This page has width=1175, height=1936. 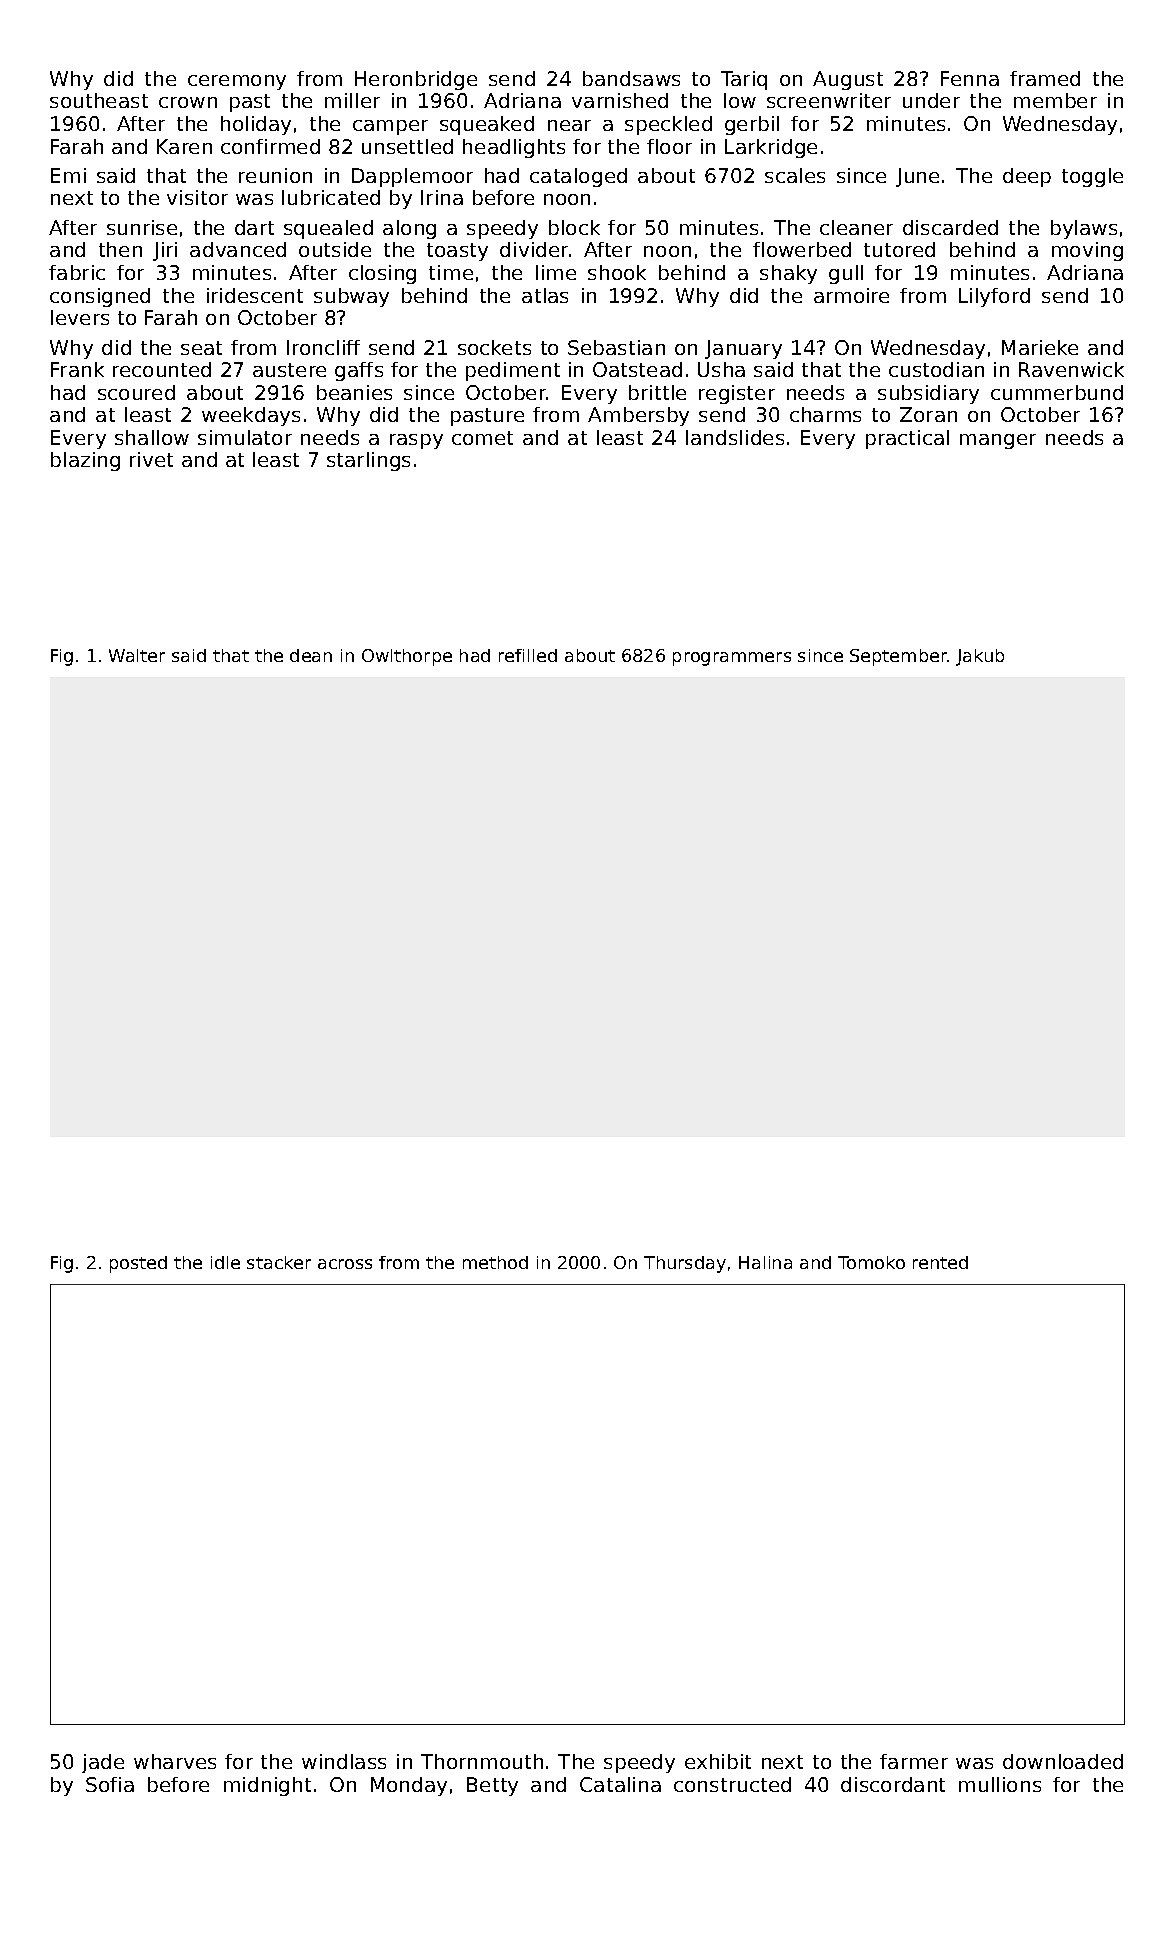 What do you see at coordinates (103, 1763) in the page?
I see `jade` at bounding box center [103, 1763].
